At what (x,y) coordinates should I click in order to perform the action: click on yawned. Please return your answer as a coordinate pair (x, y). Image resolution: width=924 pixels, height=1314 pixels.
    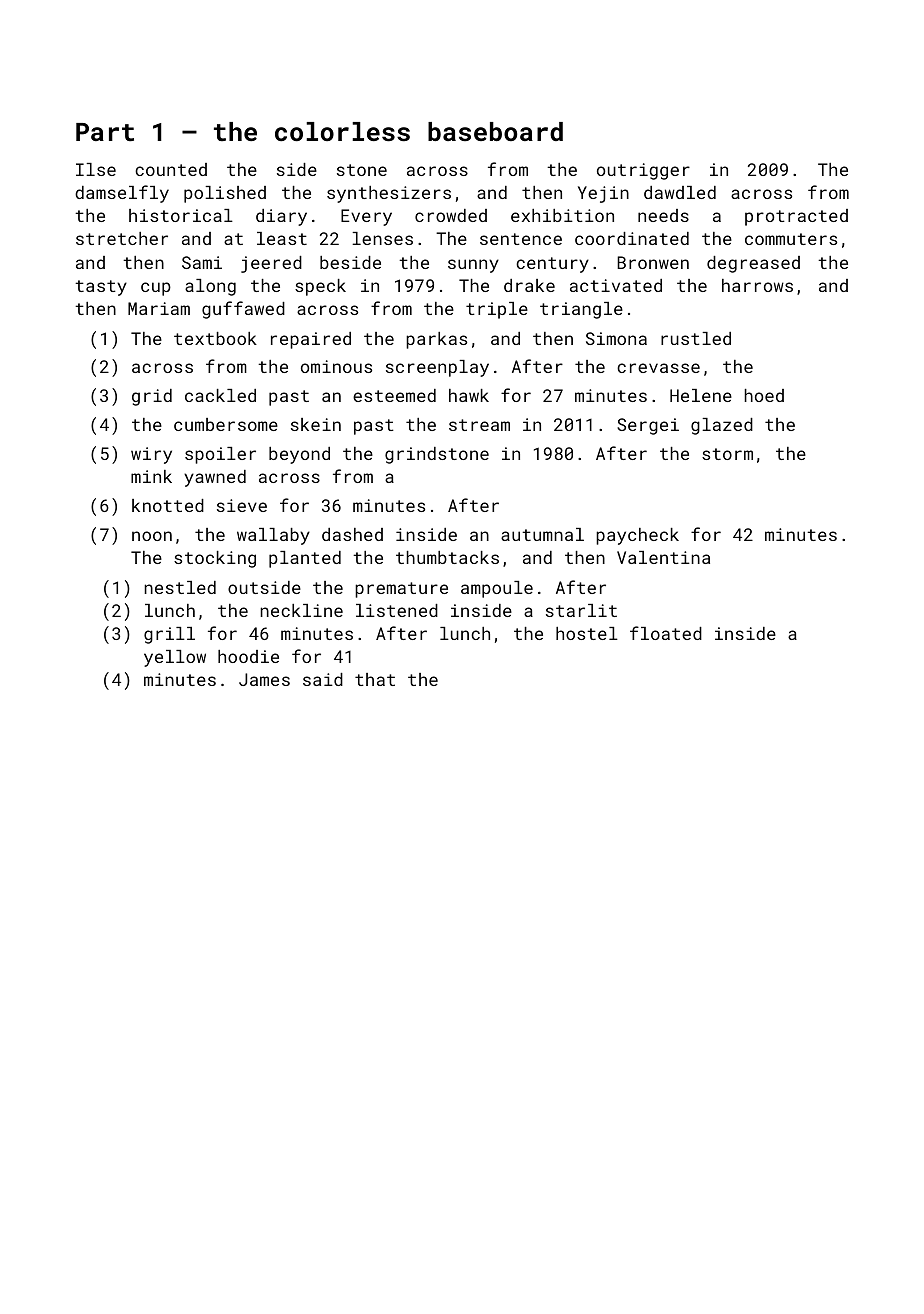
    Looking at the image, I should click on (215, 478).
